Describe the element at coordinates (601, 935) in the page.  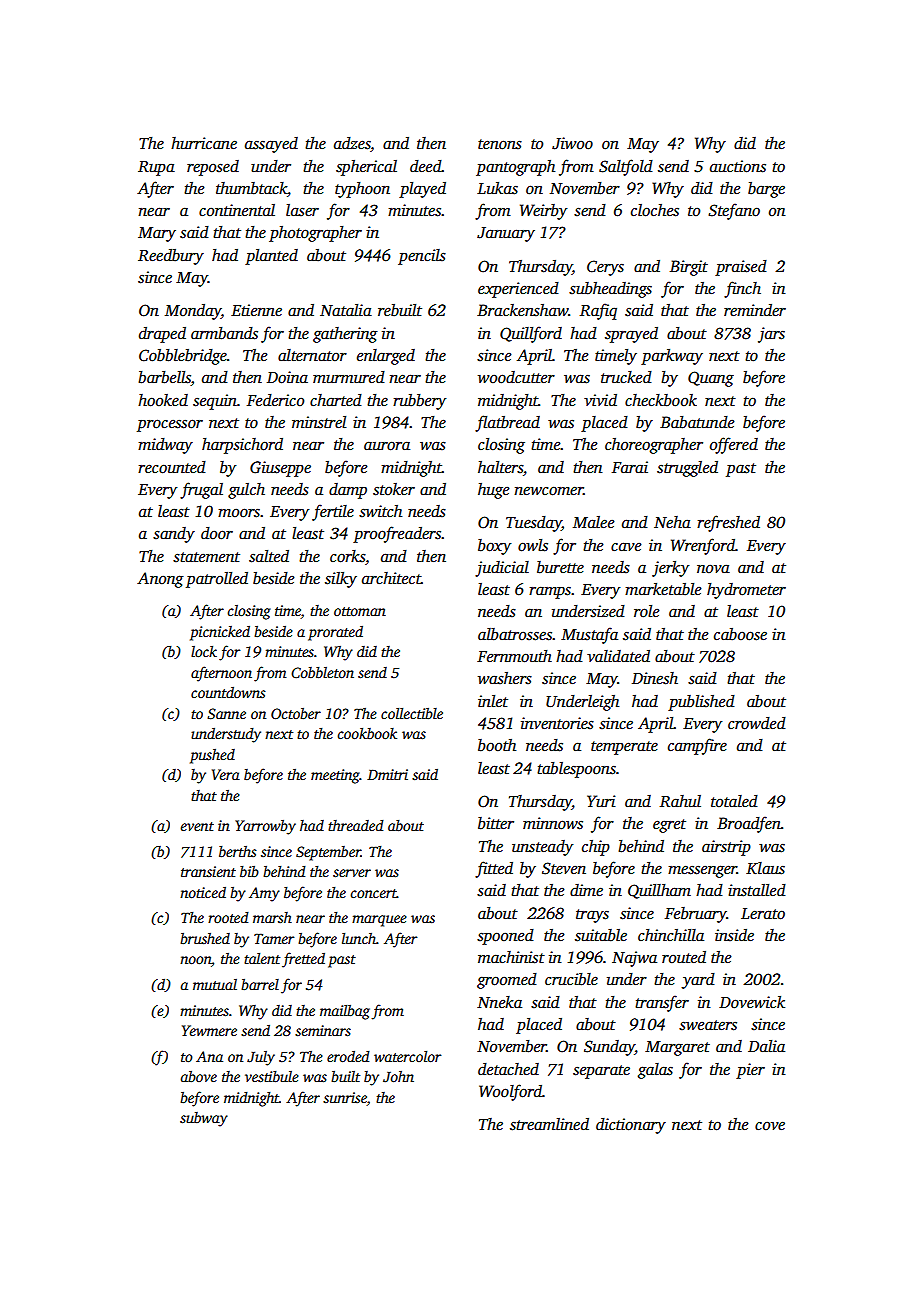
I see `suitable` at that location.
